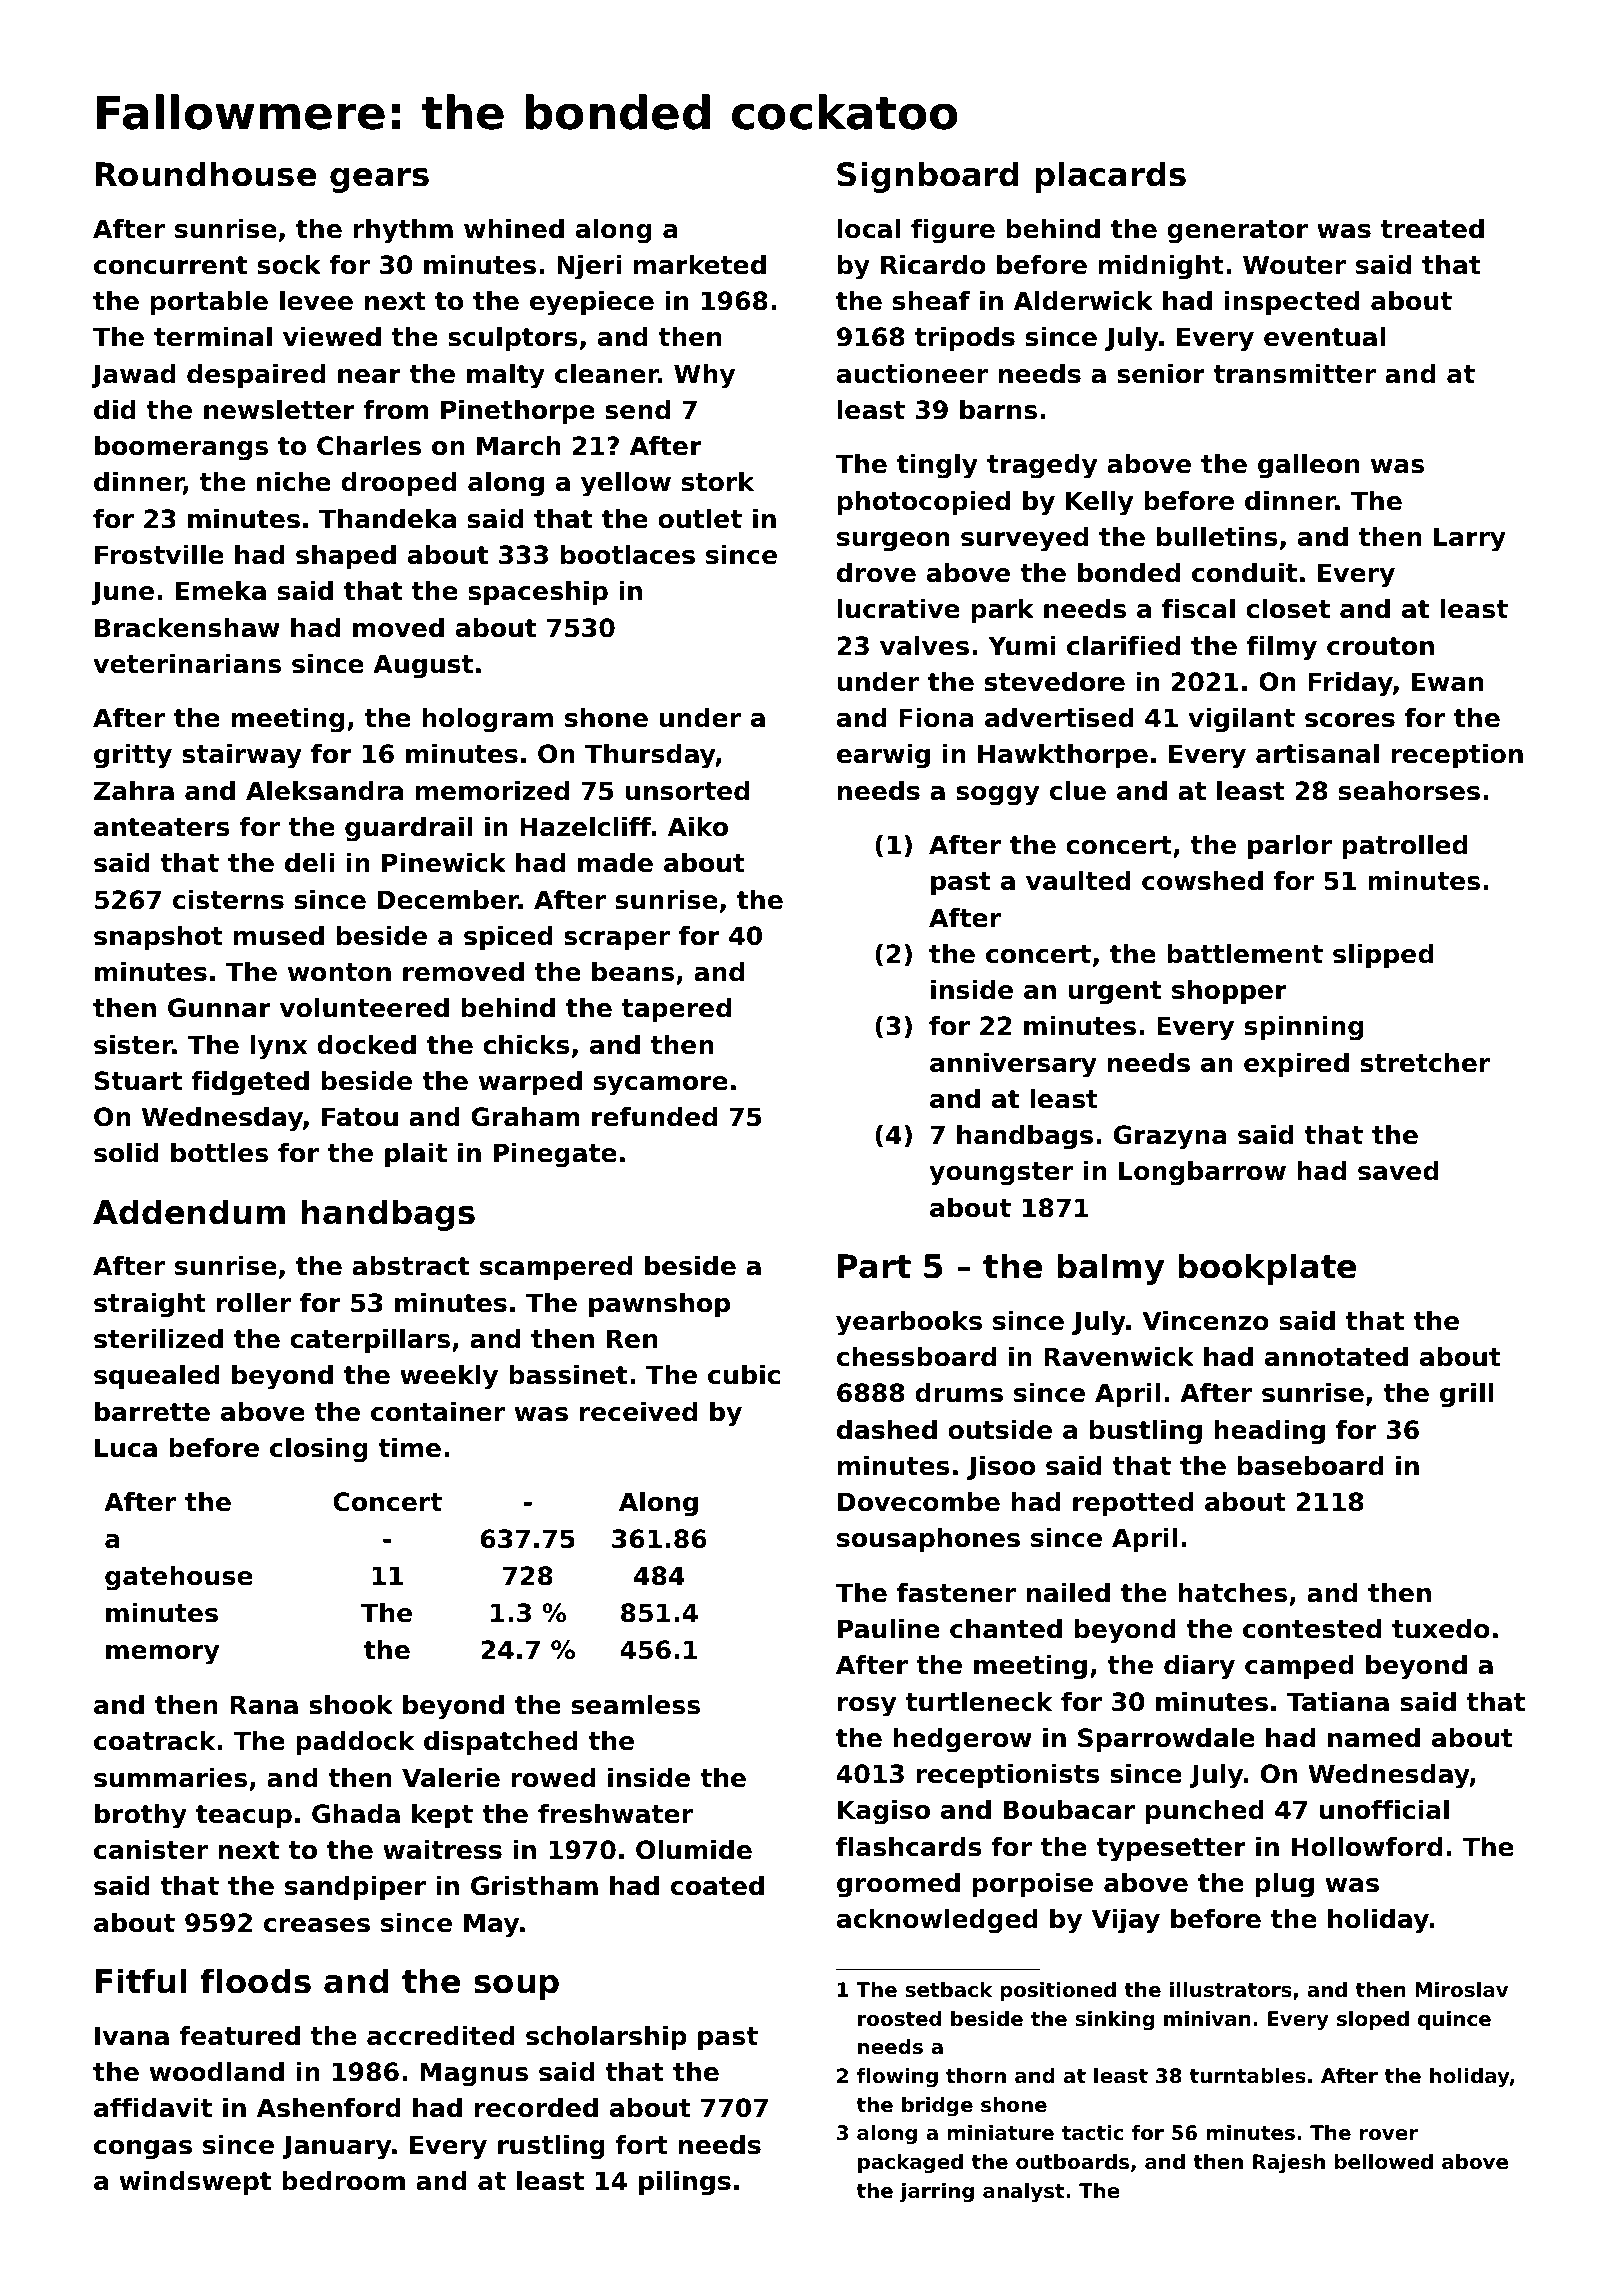 Image resolution: width=1620 pixels, height=2292 pixels. I want to click on cubic, so click(744, 1375).
